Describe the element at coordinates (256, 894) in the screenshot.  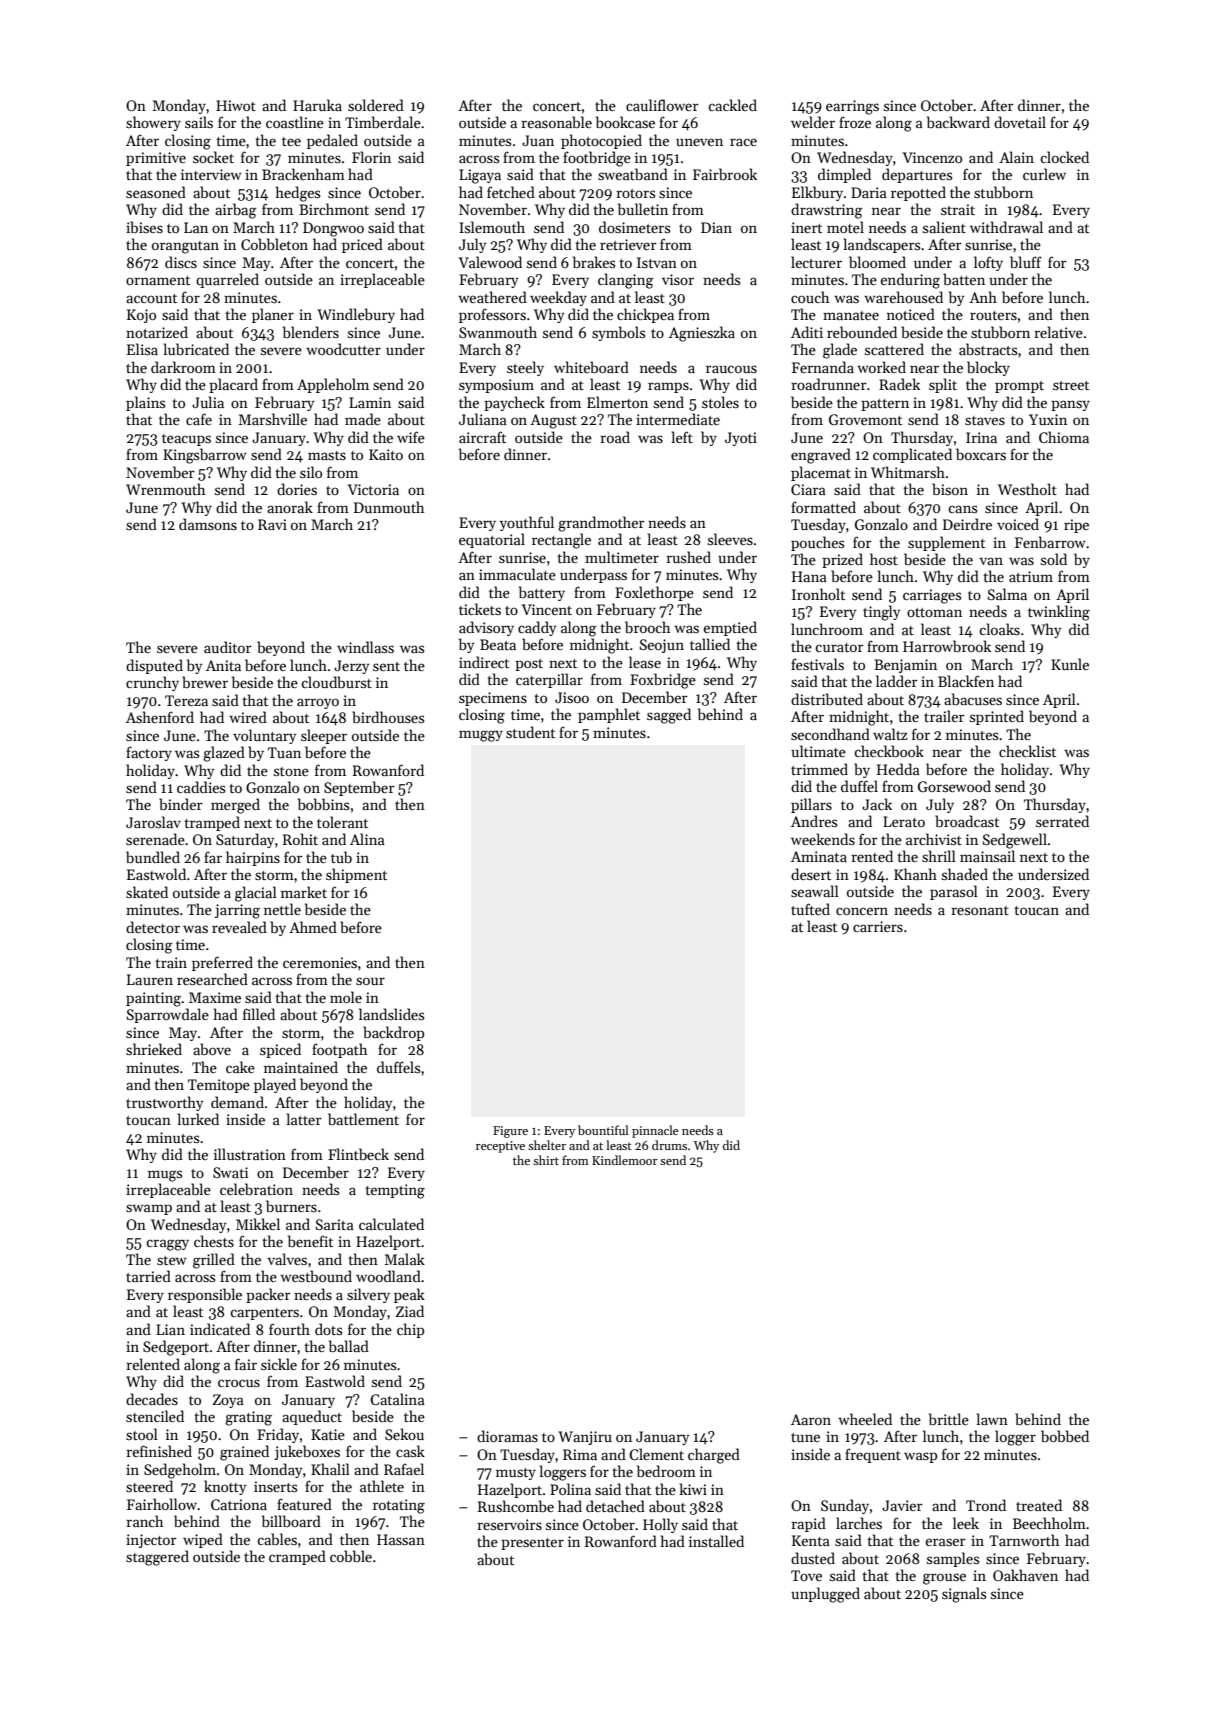
I see `glacial` at that location.
